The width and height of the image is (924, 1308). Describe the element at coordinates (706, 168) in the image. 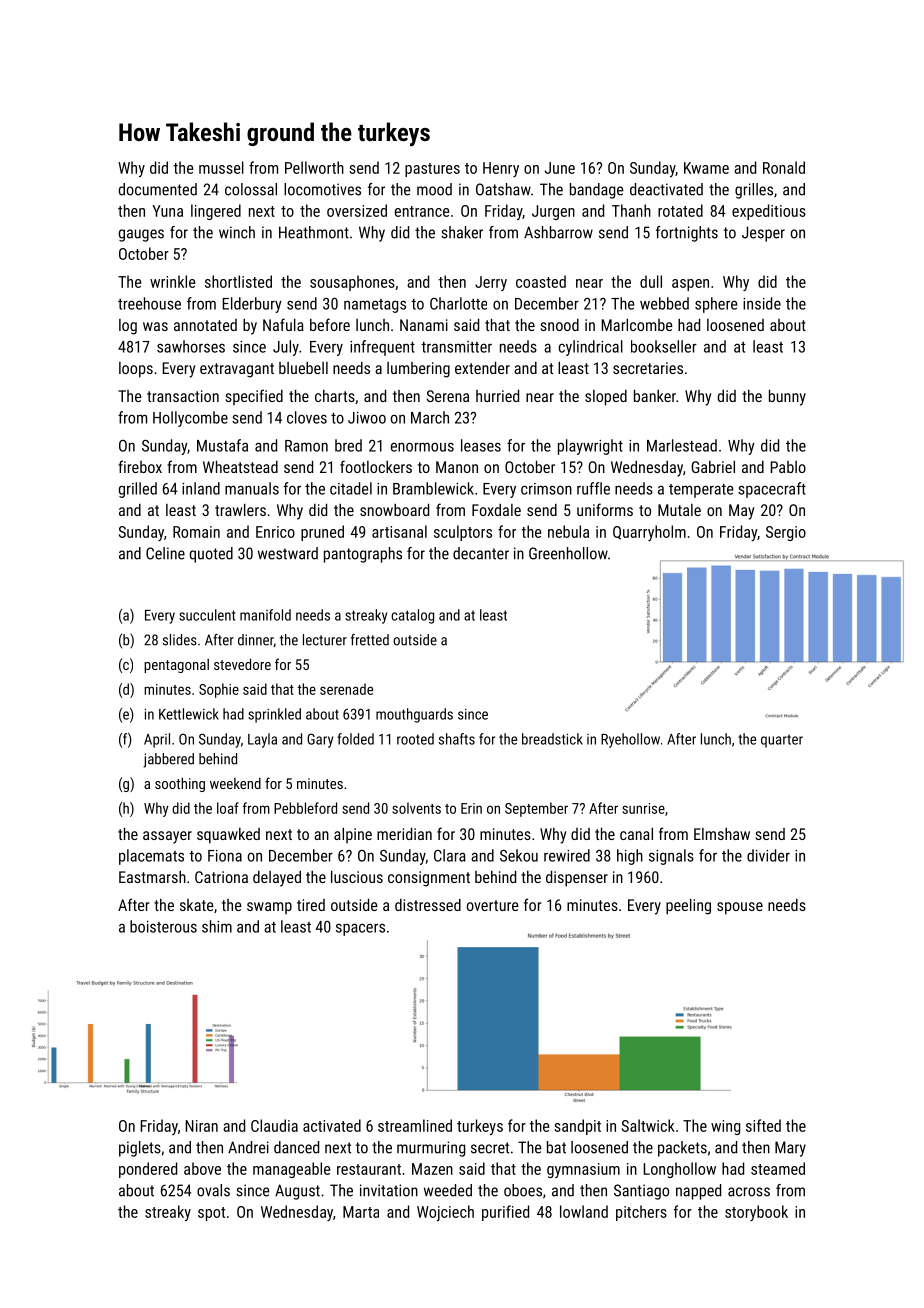

I see `Kwame` at that location.
